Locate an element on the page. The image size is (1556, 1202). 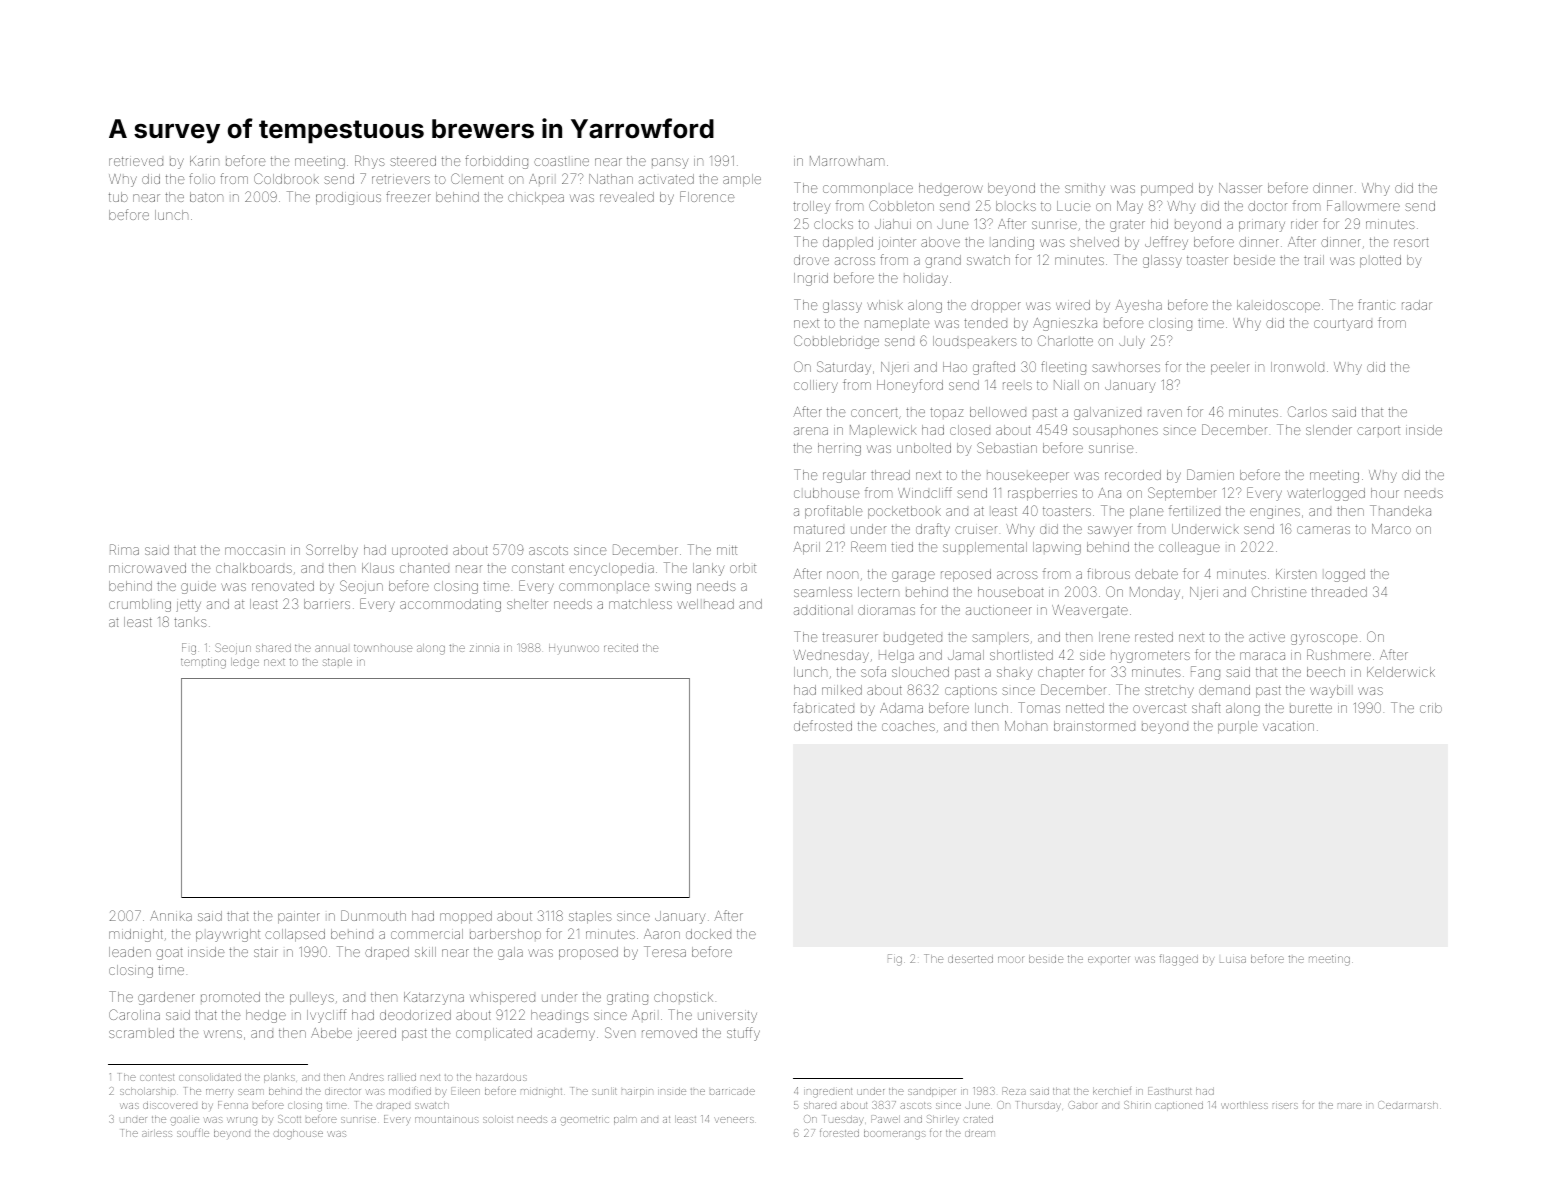
blocks is located at coordinates (1016, 206).
